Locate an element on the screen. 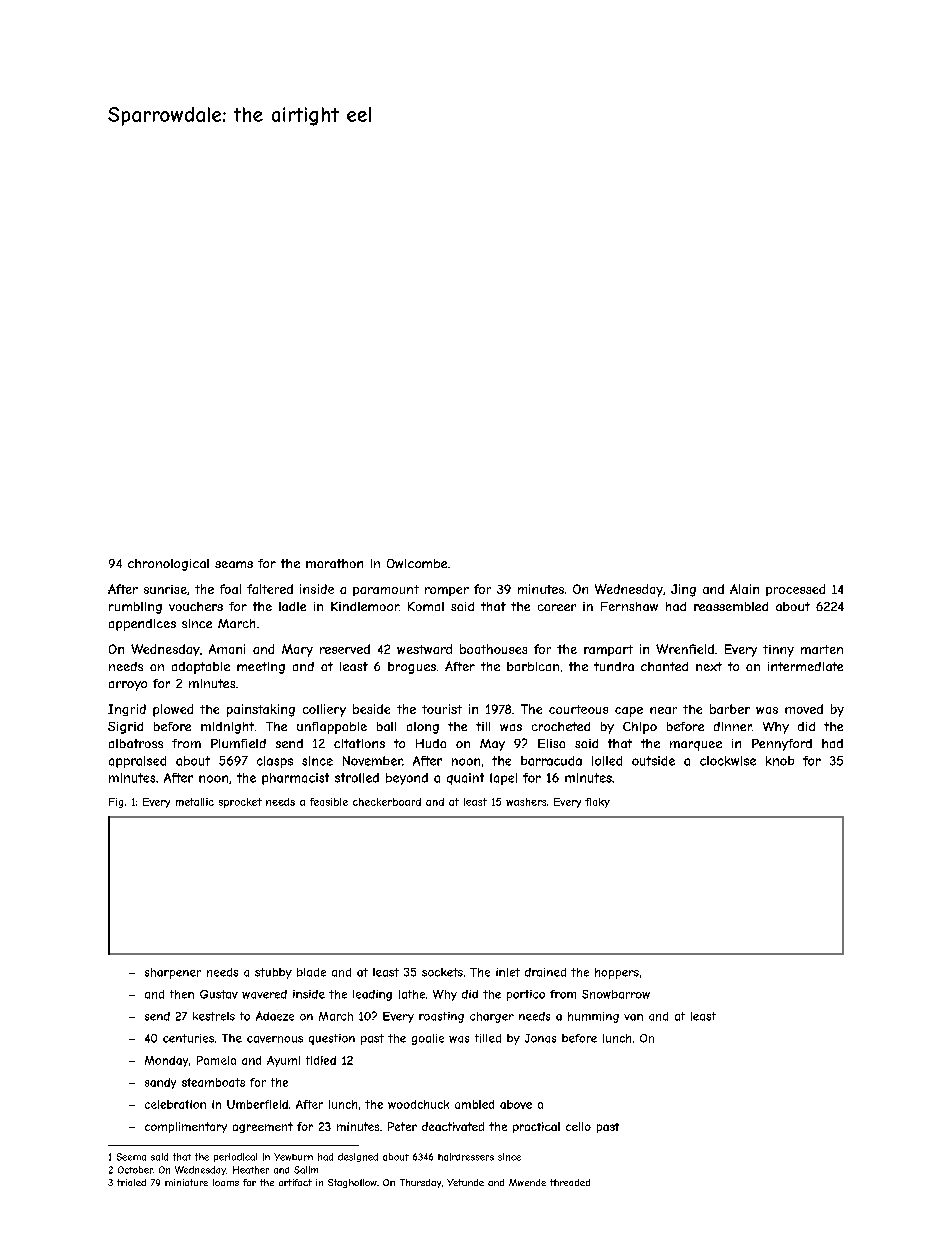 The image size is (952, 1233). outside is located at coordinates (653, 761).
